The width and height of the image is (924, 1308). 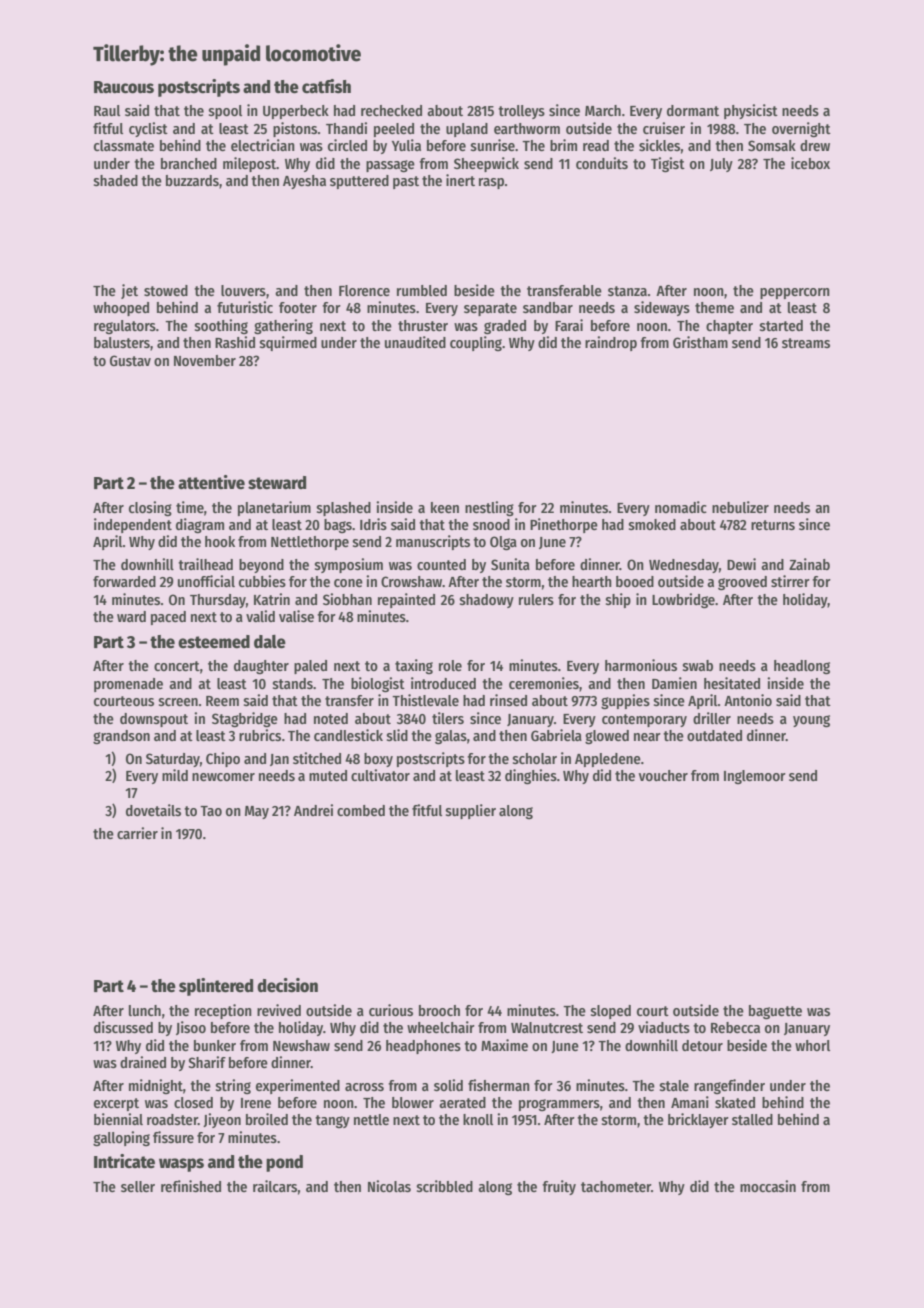 What do you see at coordinates (714, 735) in the image?
I see `outdated` at bounding box center [714, 735].
